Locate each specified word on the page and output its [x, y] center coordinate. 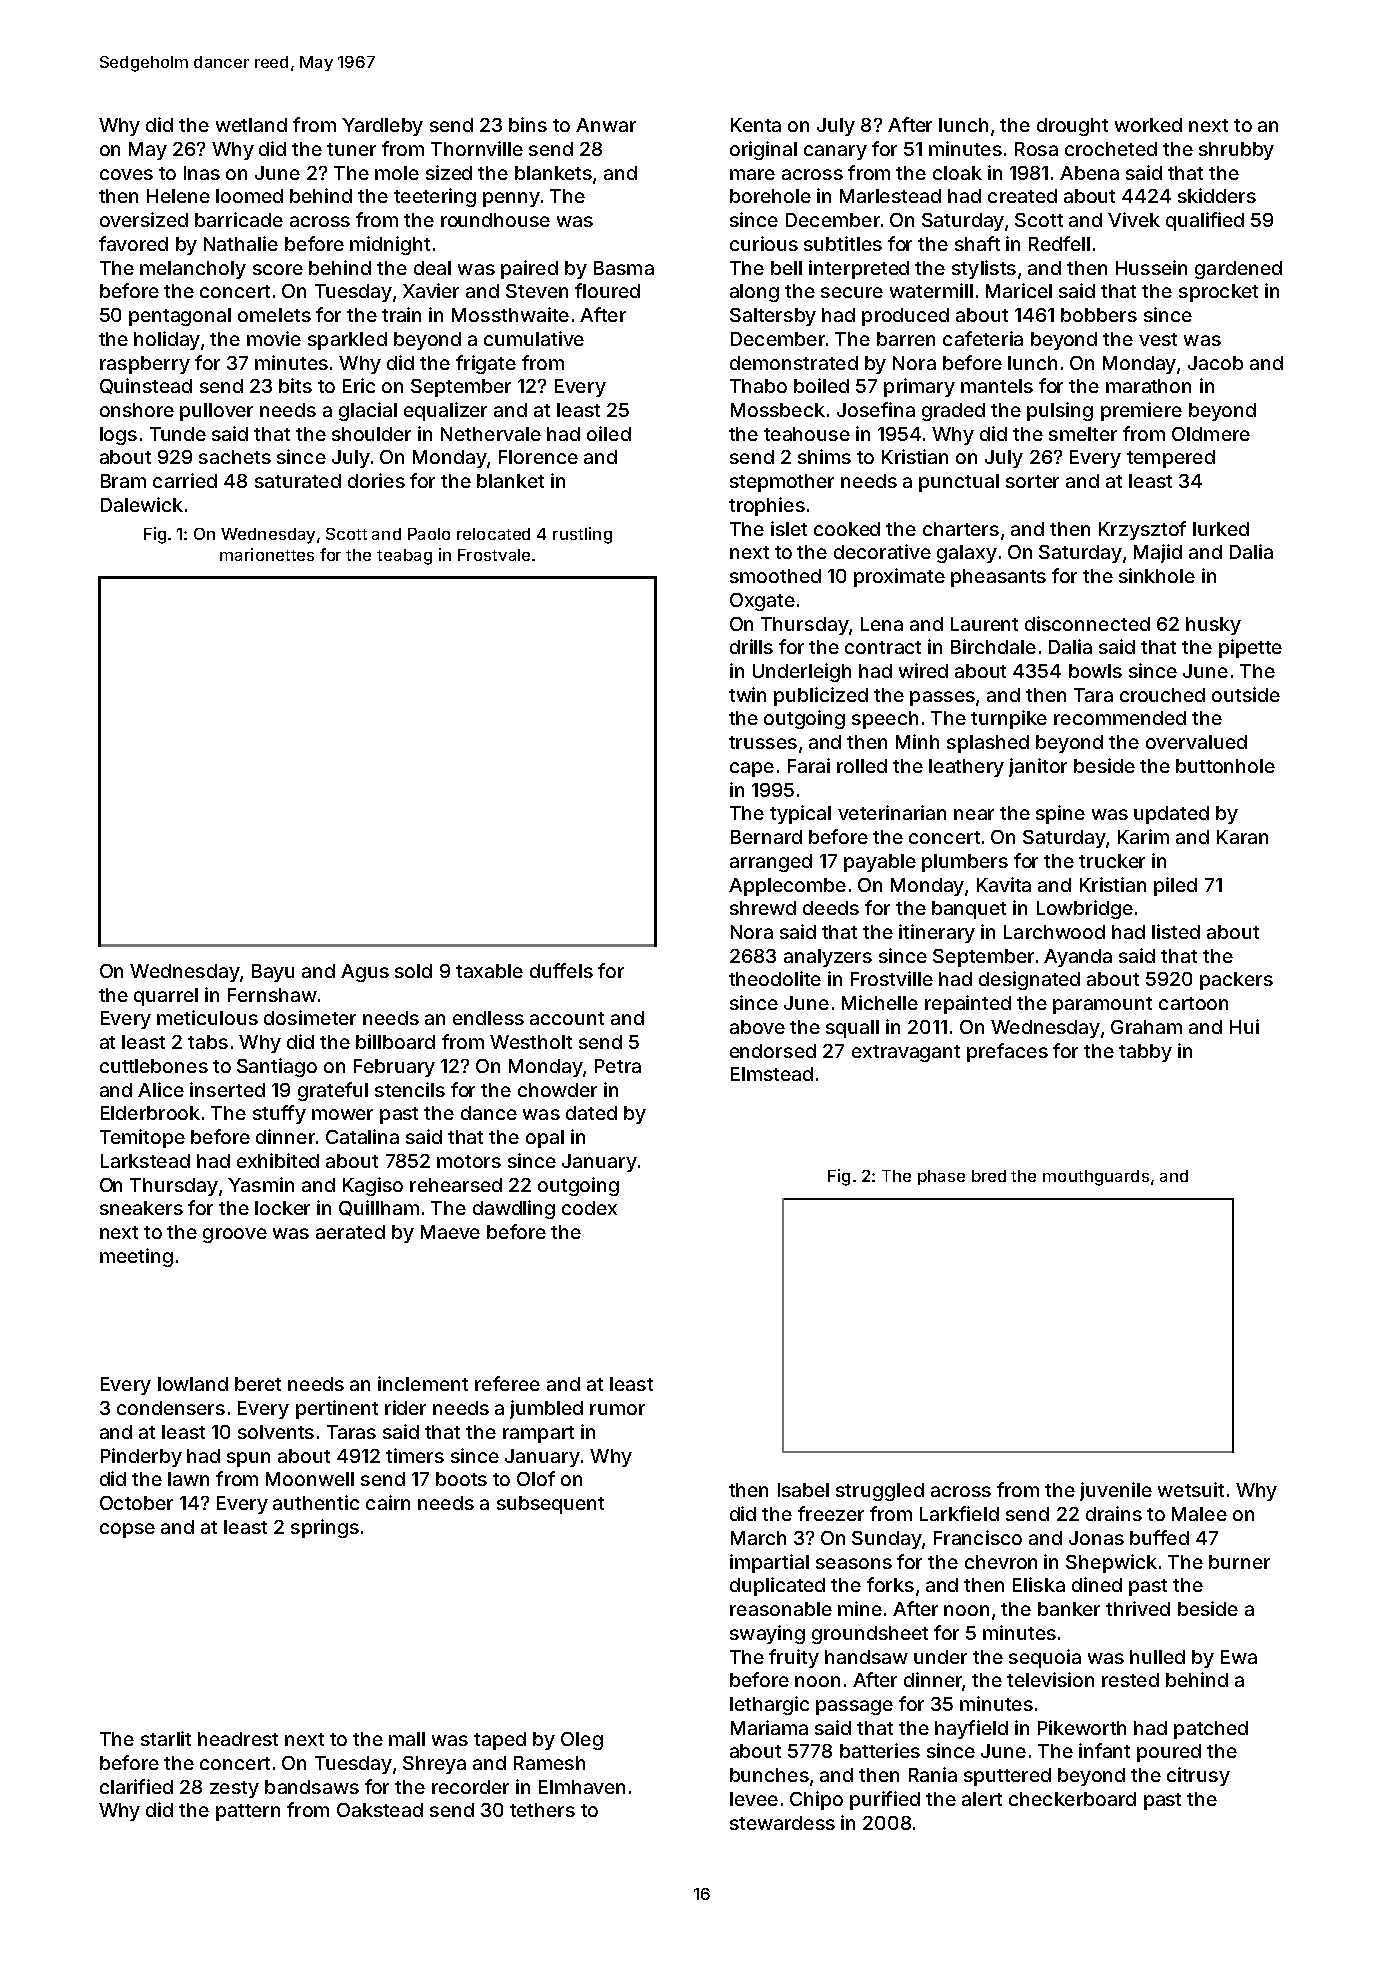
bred [989, 1176]
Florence [538, 457]
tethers [542, 1810]
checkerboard [1072, 1799]
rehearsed [456, 1185]
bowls [1095, 671]
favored [133, 243]
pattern [248, 1812]
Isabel [803, 1490]
